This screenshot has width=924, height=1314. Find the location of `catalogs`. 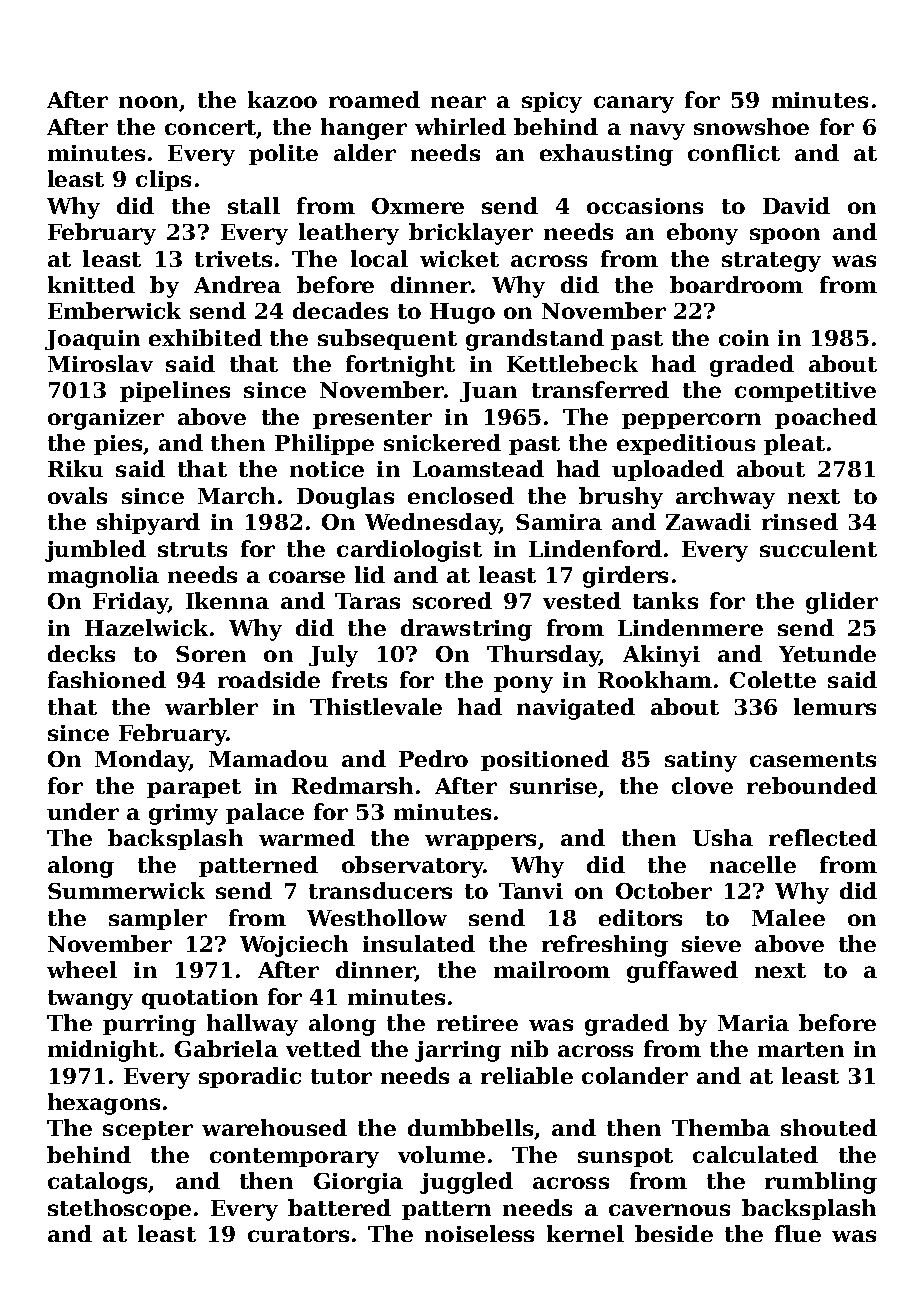

catalogs is located at coordinates (97, 1183).
